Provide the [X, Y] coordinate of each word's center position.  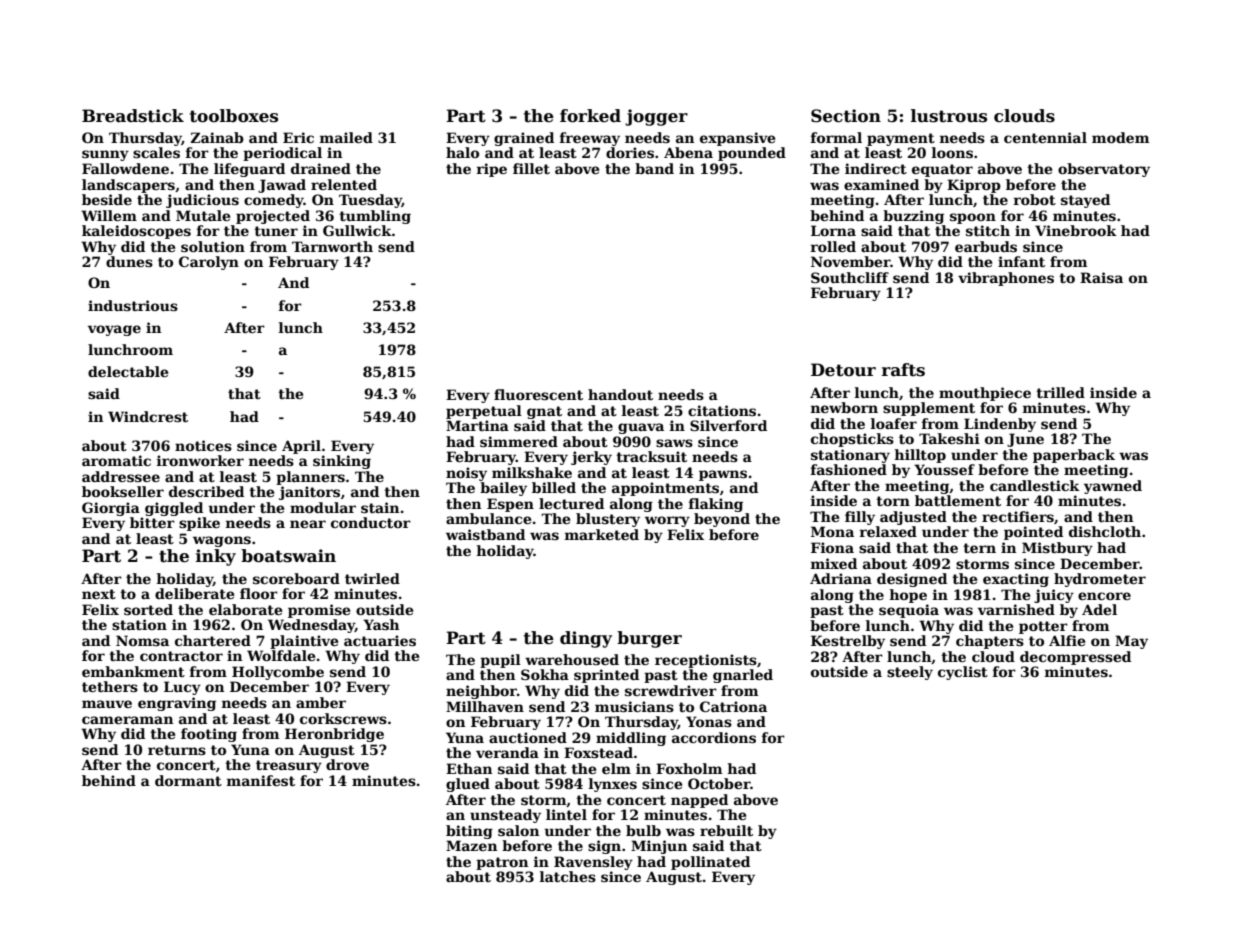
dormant [188, 780]
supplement [929, 409]
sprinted [606, 676]
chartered [213, 640]
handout [620, 394]
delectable [128, 371]
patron [502, 863]
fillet [531, 168]
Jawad [282, 186]
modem [1120, 137]
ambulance [488, 518]
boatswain [288, 556]
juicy [1054, 596]
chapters [990, 642]
